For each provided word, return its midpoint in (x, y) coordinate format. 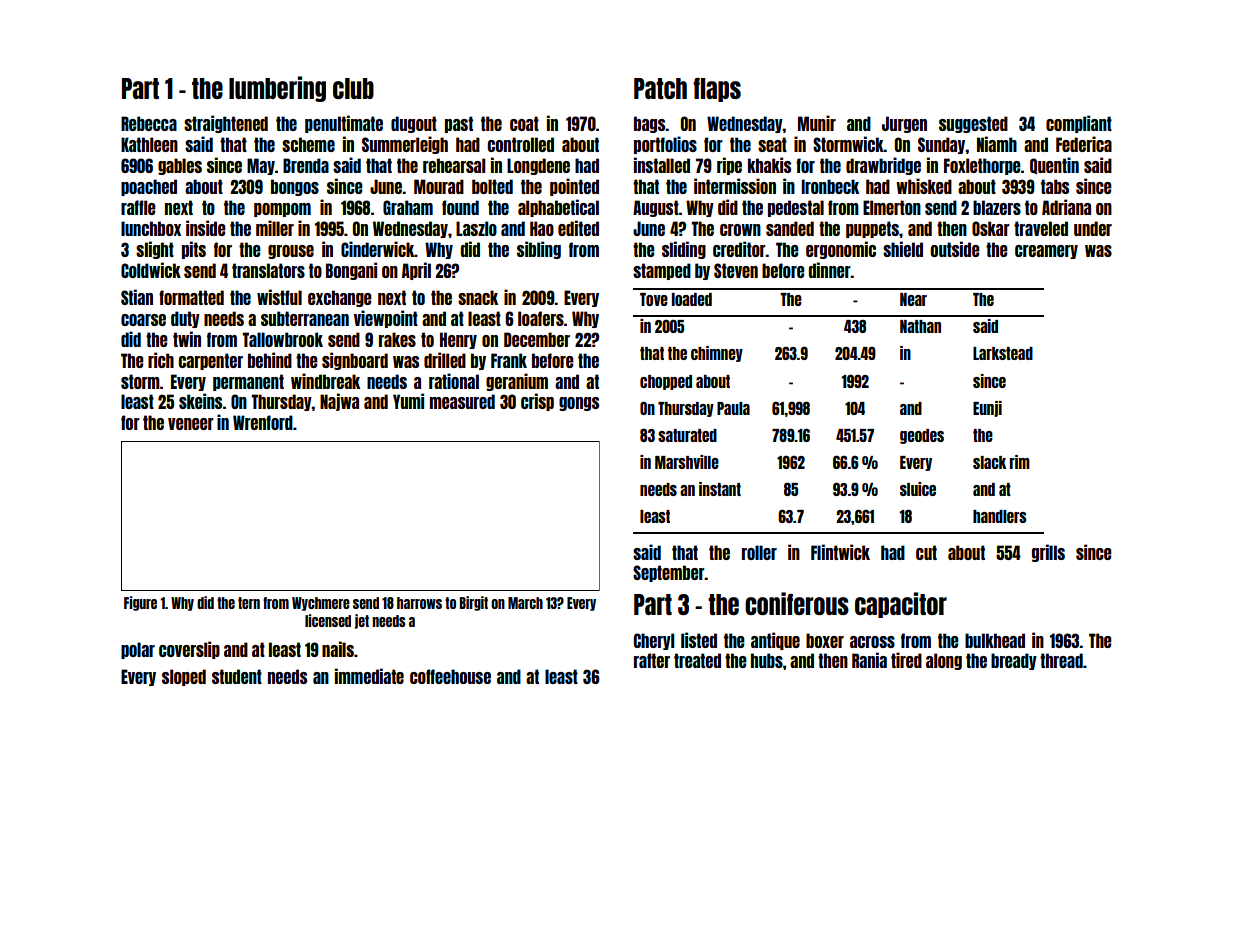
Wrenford (263, 422)
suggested (973, 124)
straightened (226, 124)
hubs (767, 660)
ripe (729, 166)
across (872, 642)
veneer (191, 424)
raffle (138, 207)
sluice (918, 489)
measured (462, 401)
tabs (1055, 186)
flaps (717, 90)
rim (1020, 462)
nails (338, 649)
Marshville (687, 462)
